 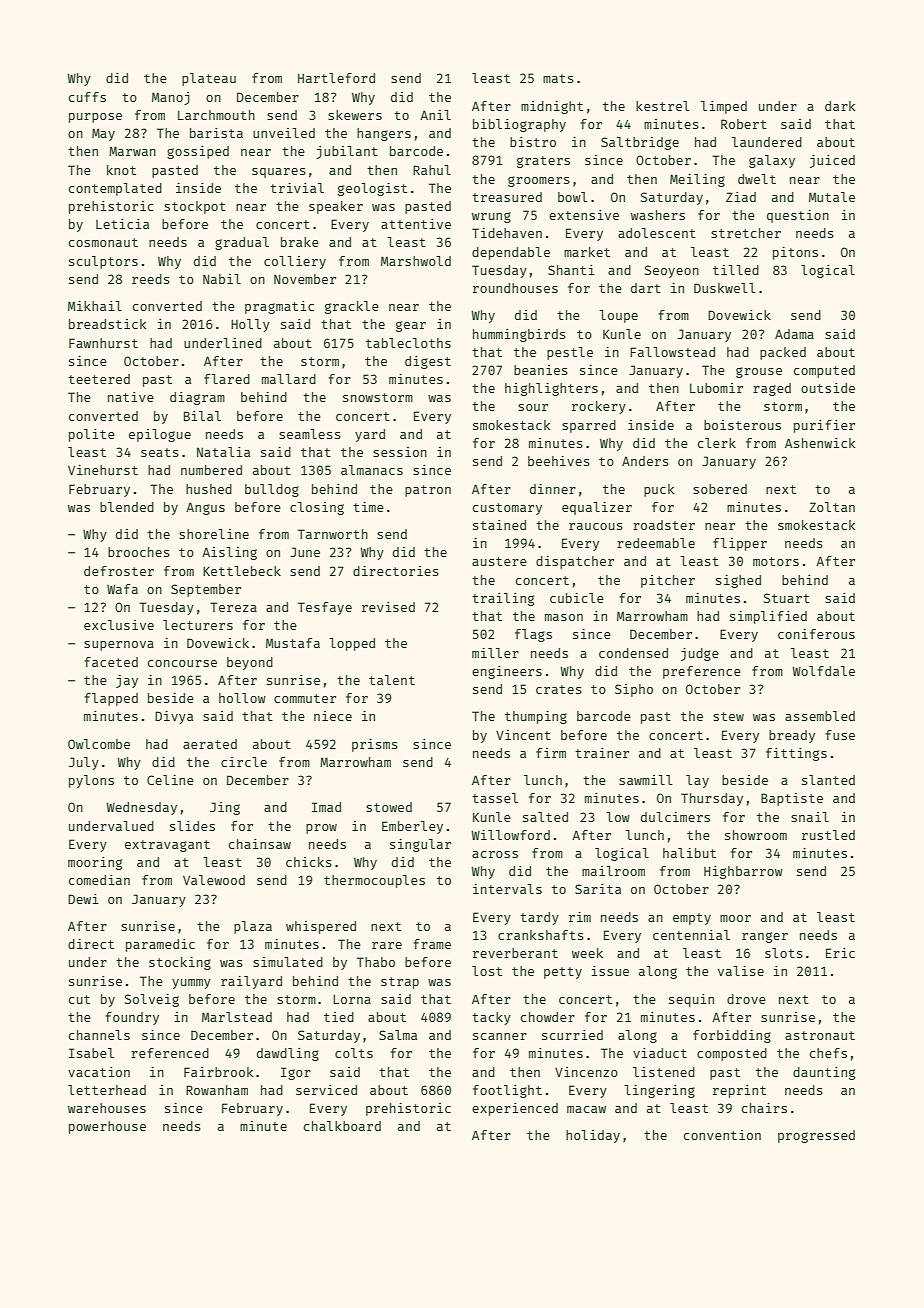 What do you see at coordinates (174, 717) in the document?
I see `Divya` at bounding box center [174, 717].
